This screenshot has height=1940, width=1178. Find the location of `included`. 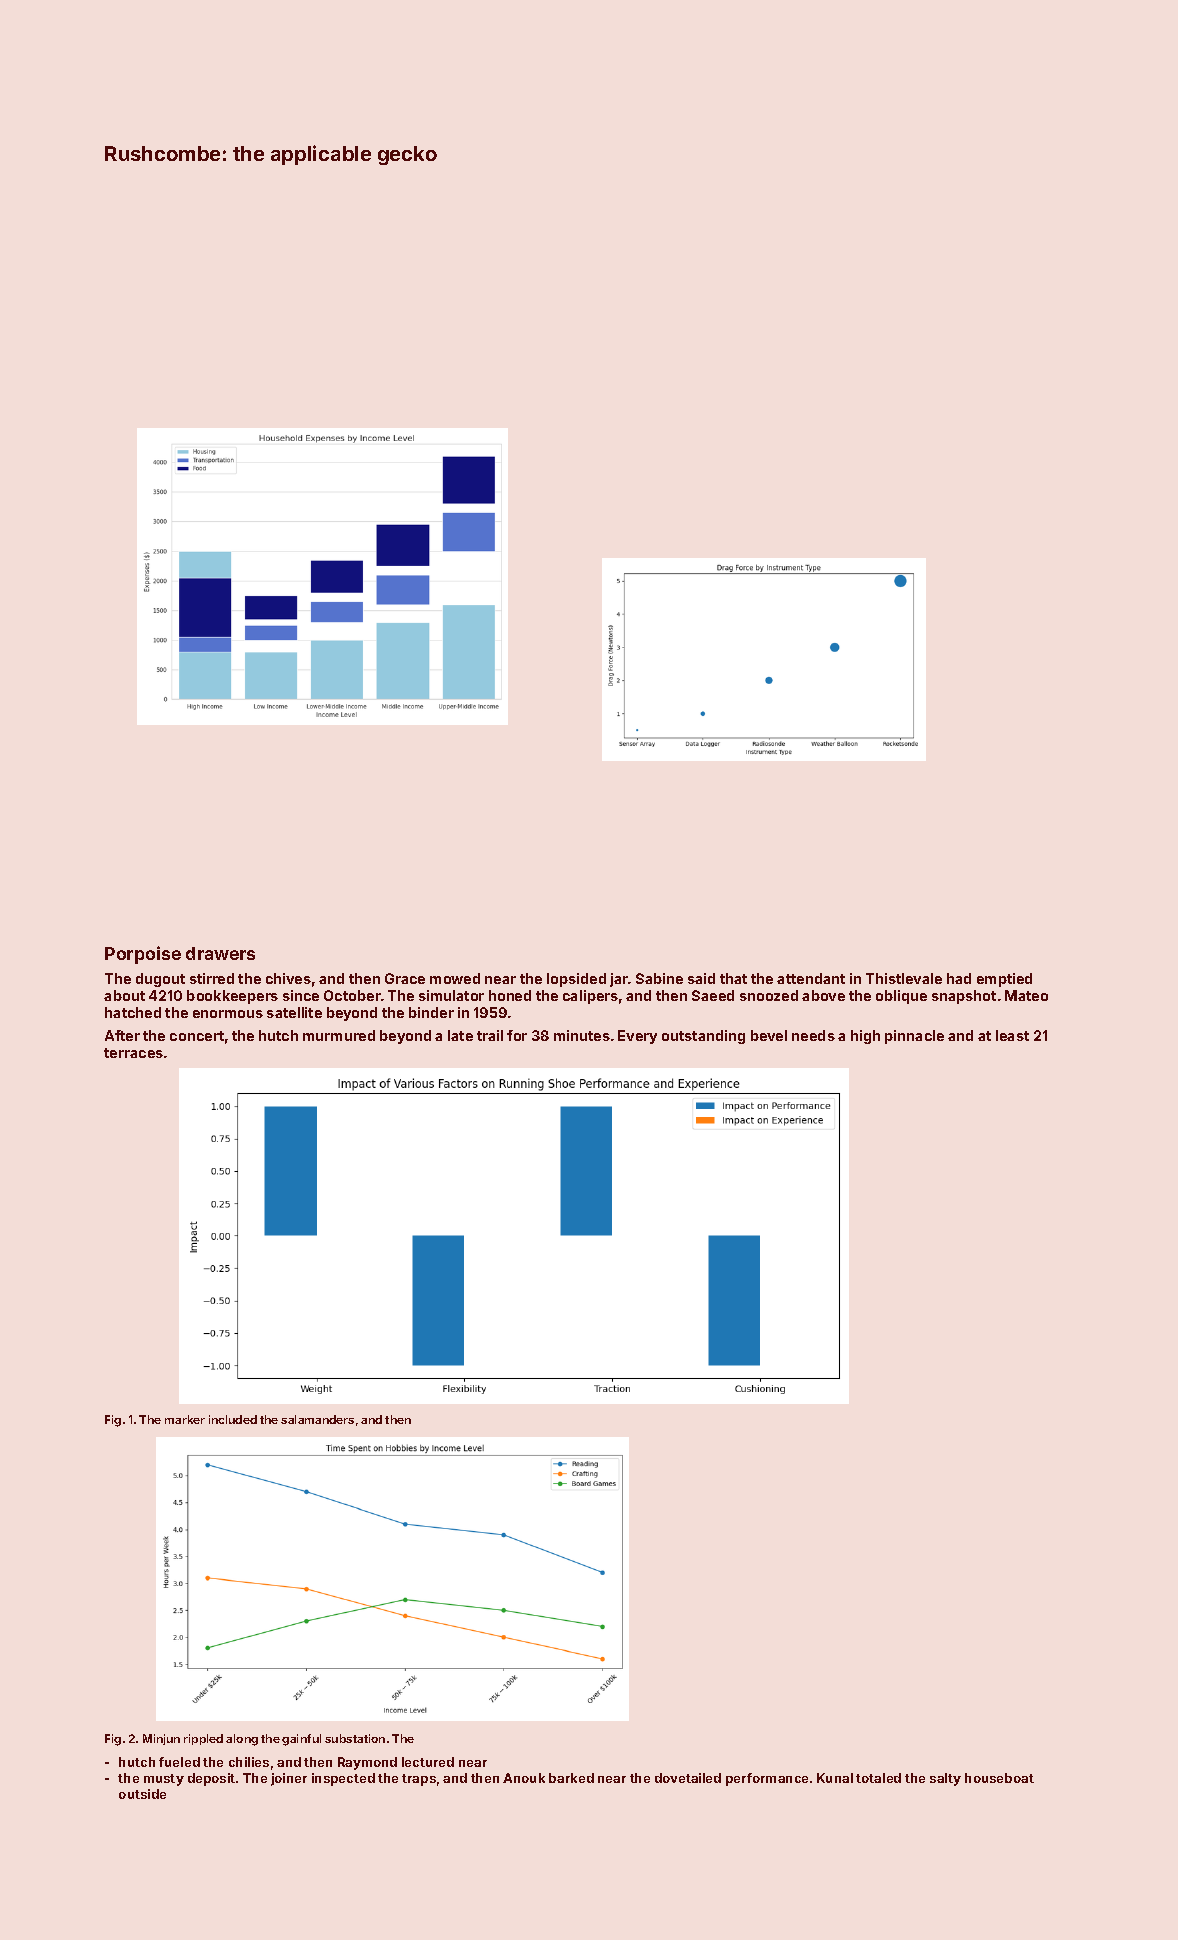

included is located at coordinates (233, 1419).
